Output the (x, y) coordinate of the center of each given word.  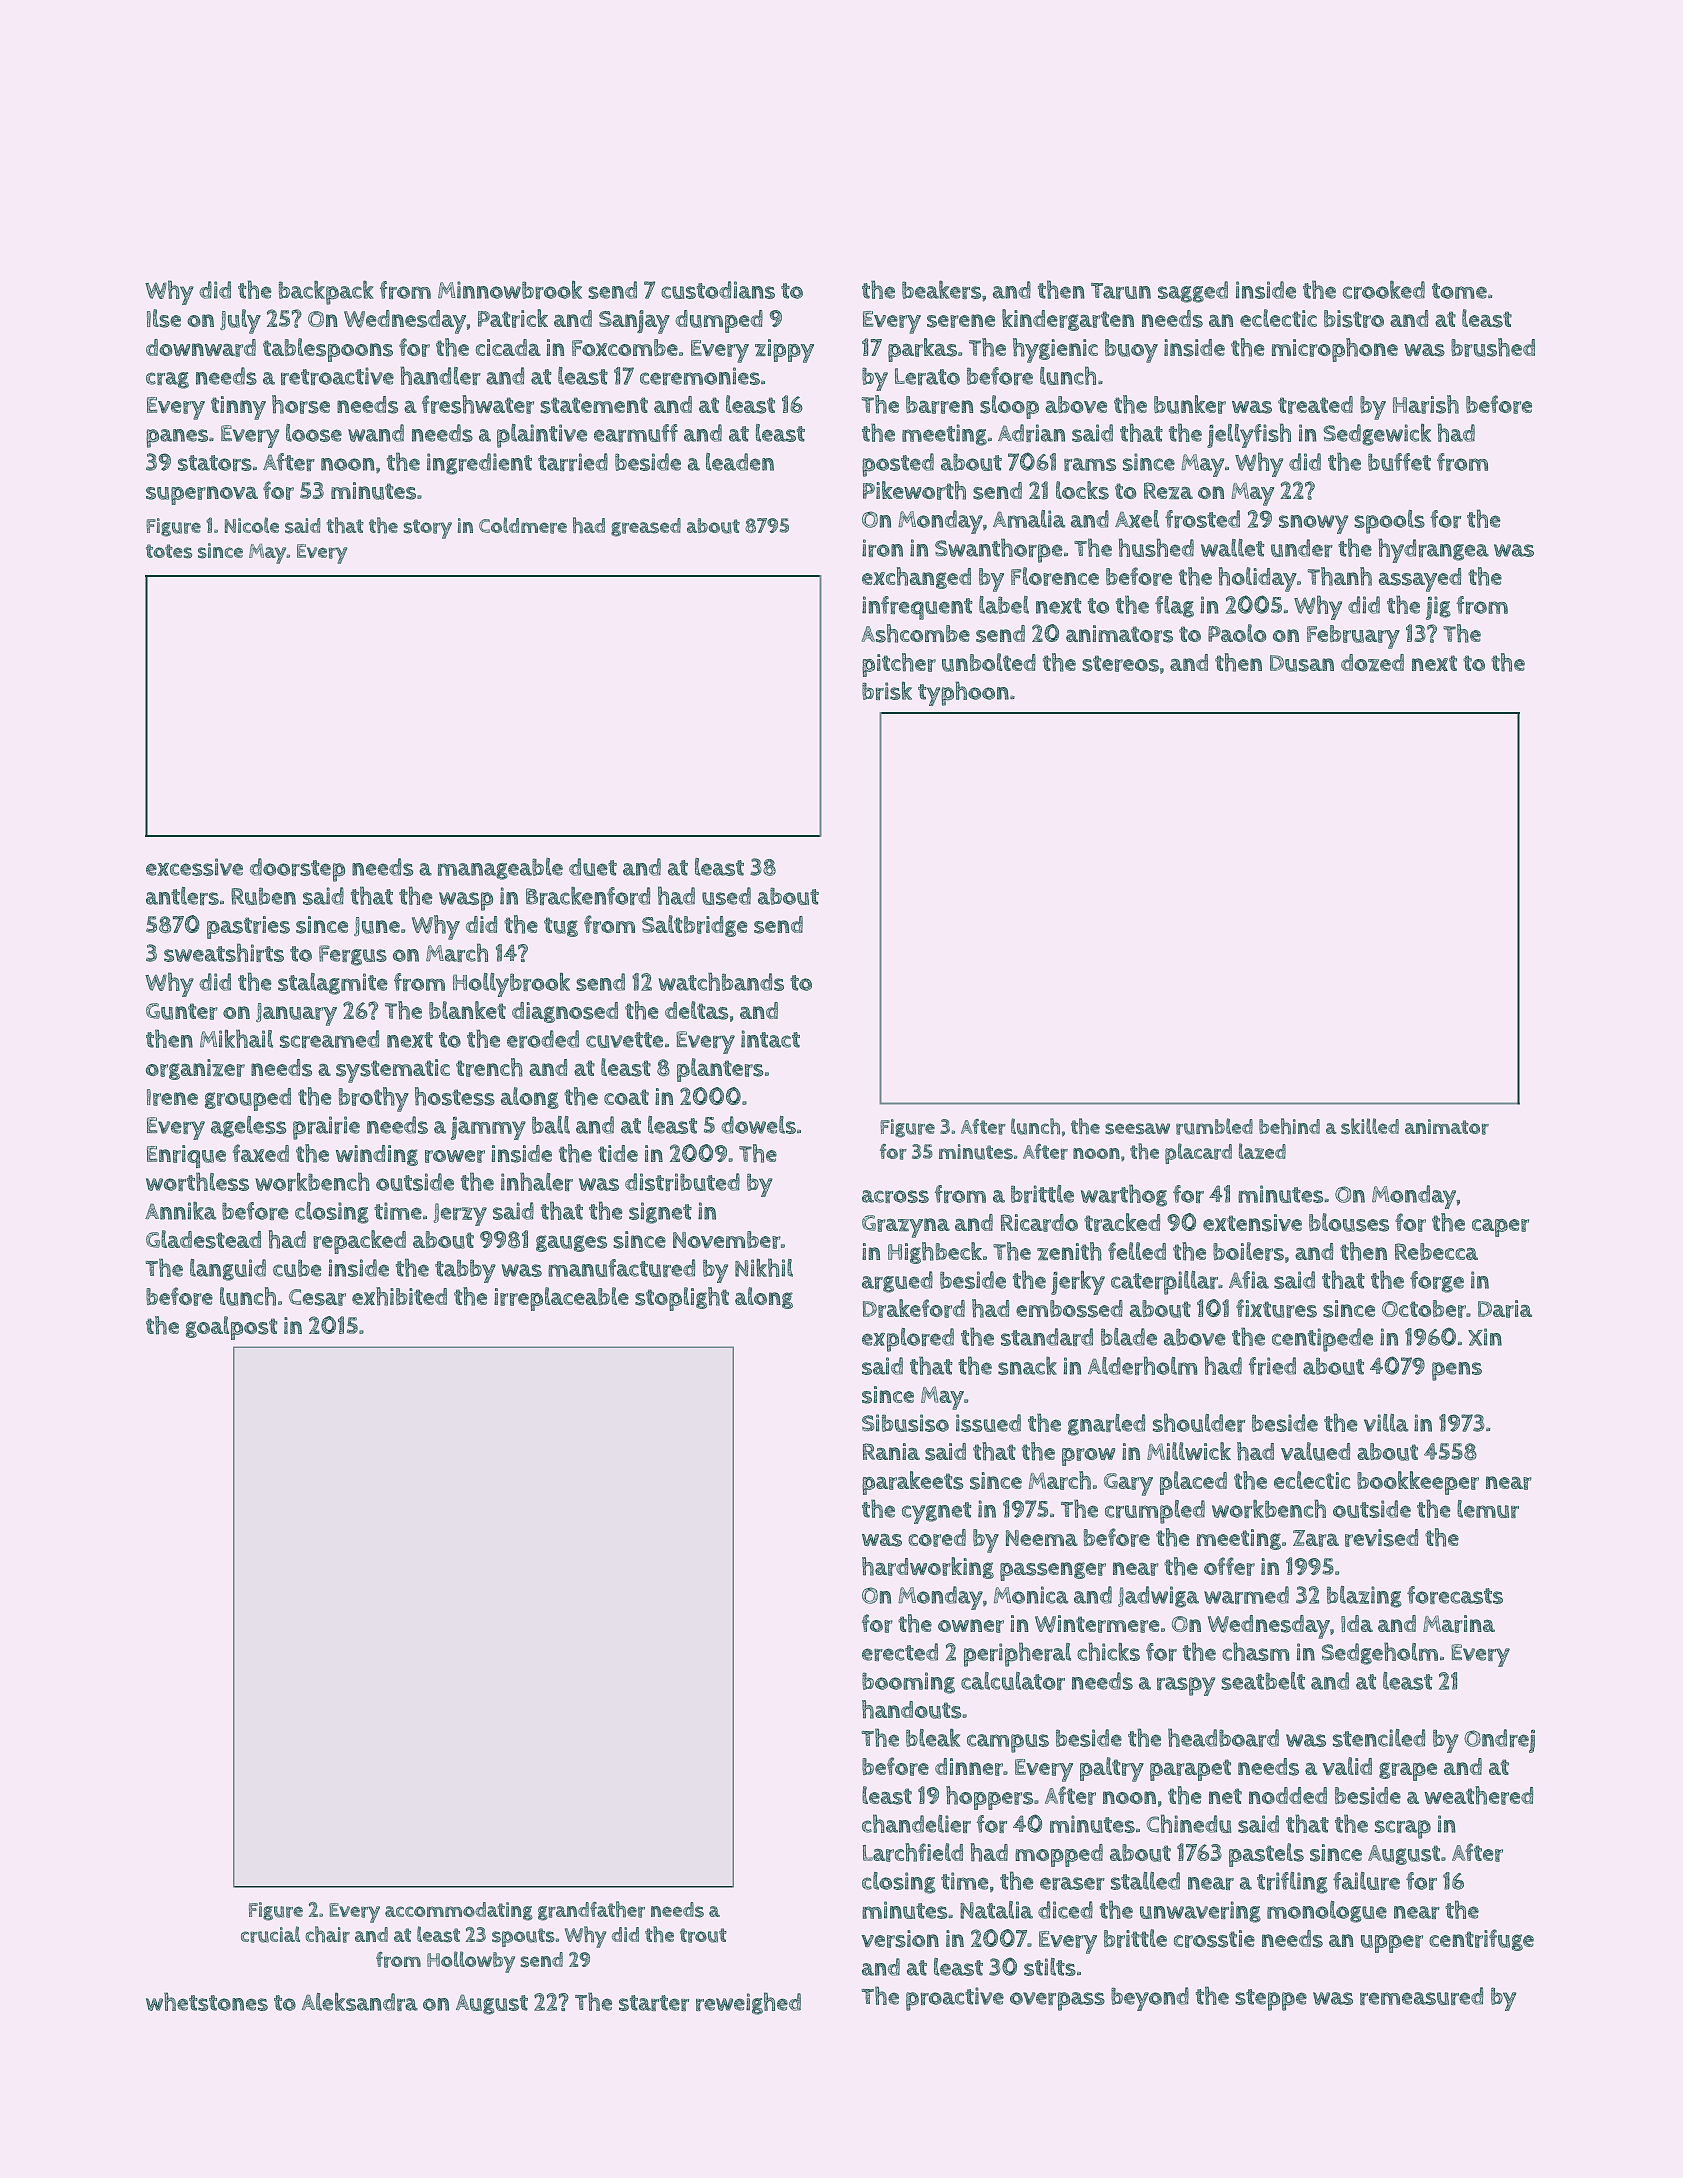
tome (1459, 291)
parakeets (913, 1483)
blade (1129, 1337)
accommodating (459, 1911)
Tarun (1121, 291)
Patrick (513, 318)
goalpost (231, 1328)
